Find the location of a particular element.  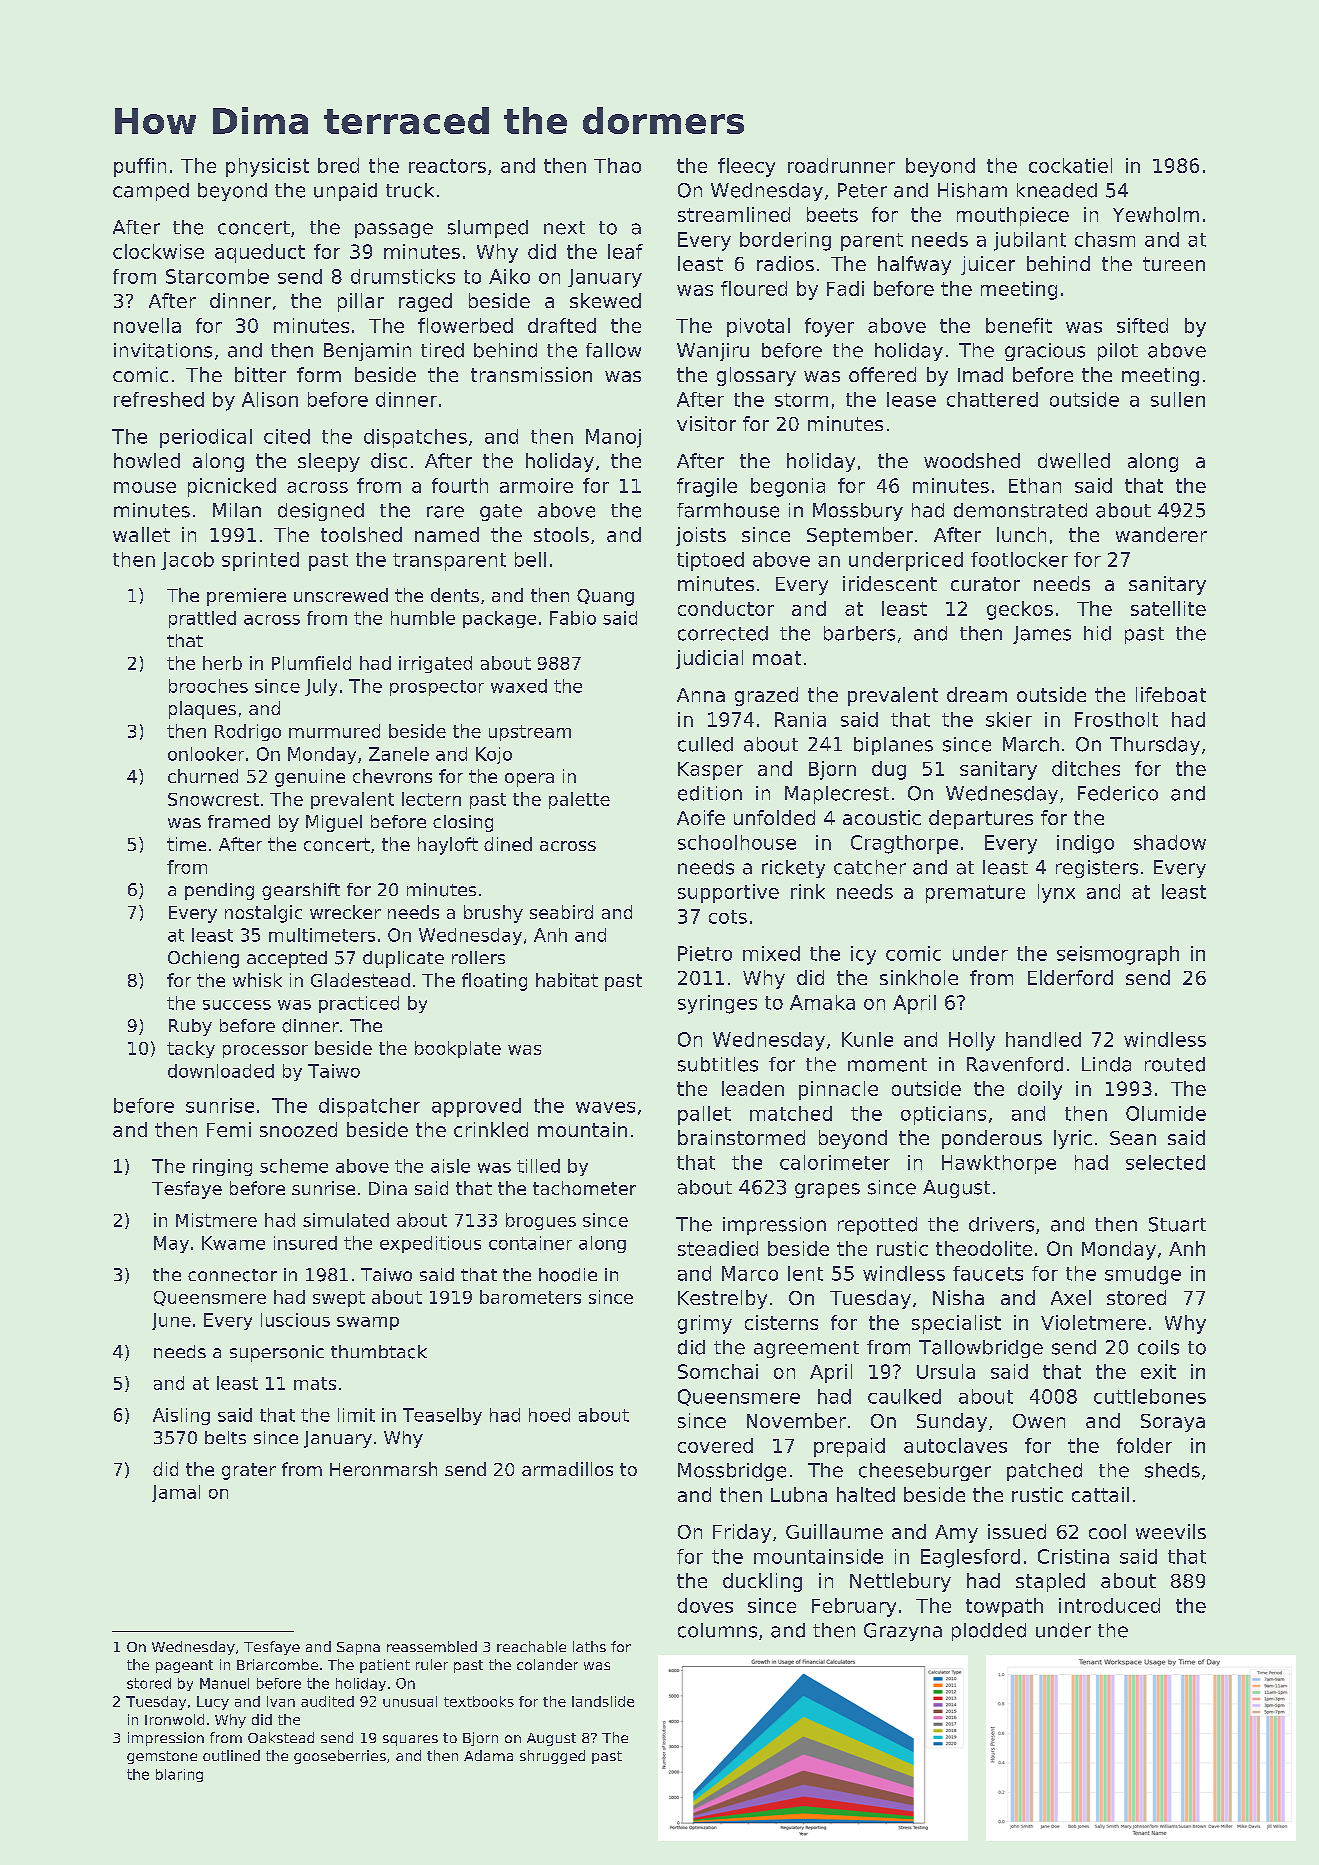

gemstone is located at coordinates (162, 1757).
